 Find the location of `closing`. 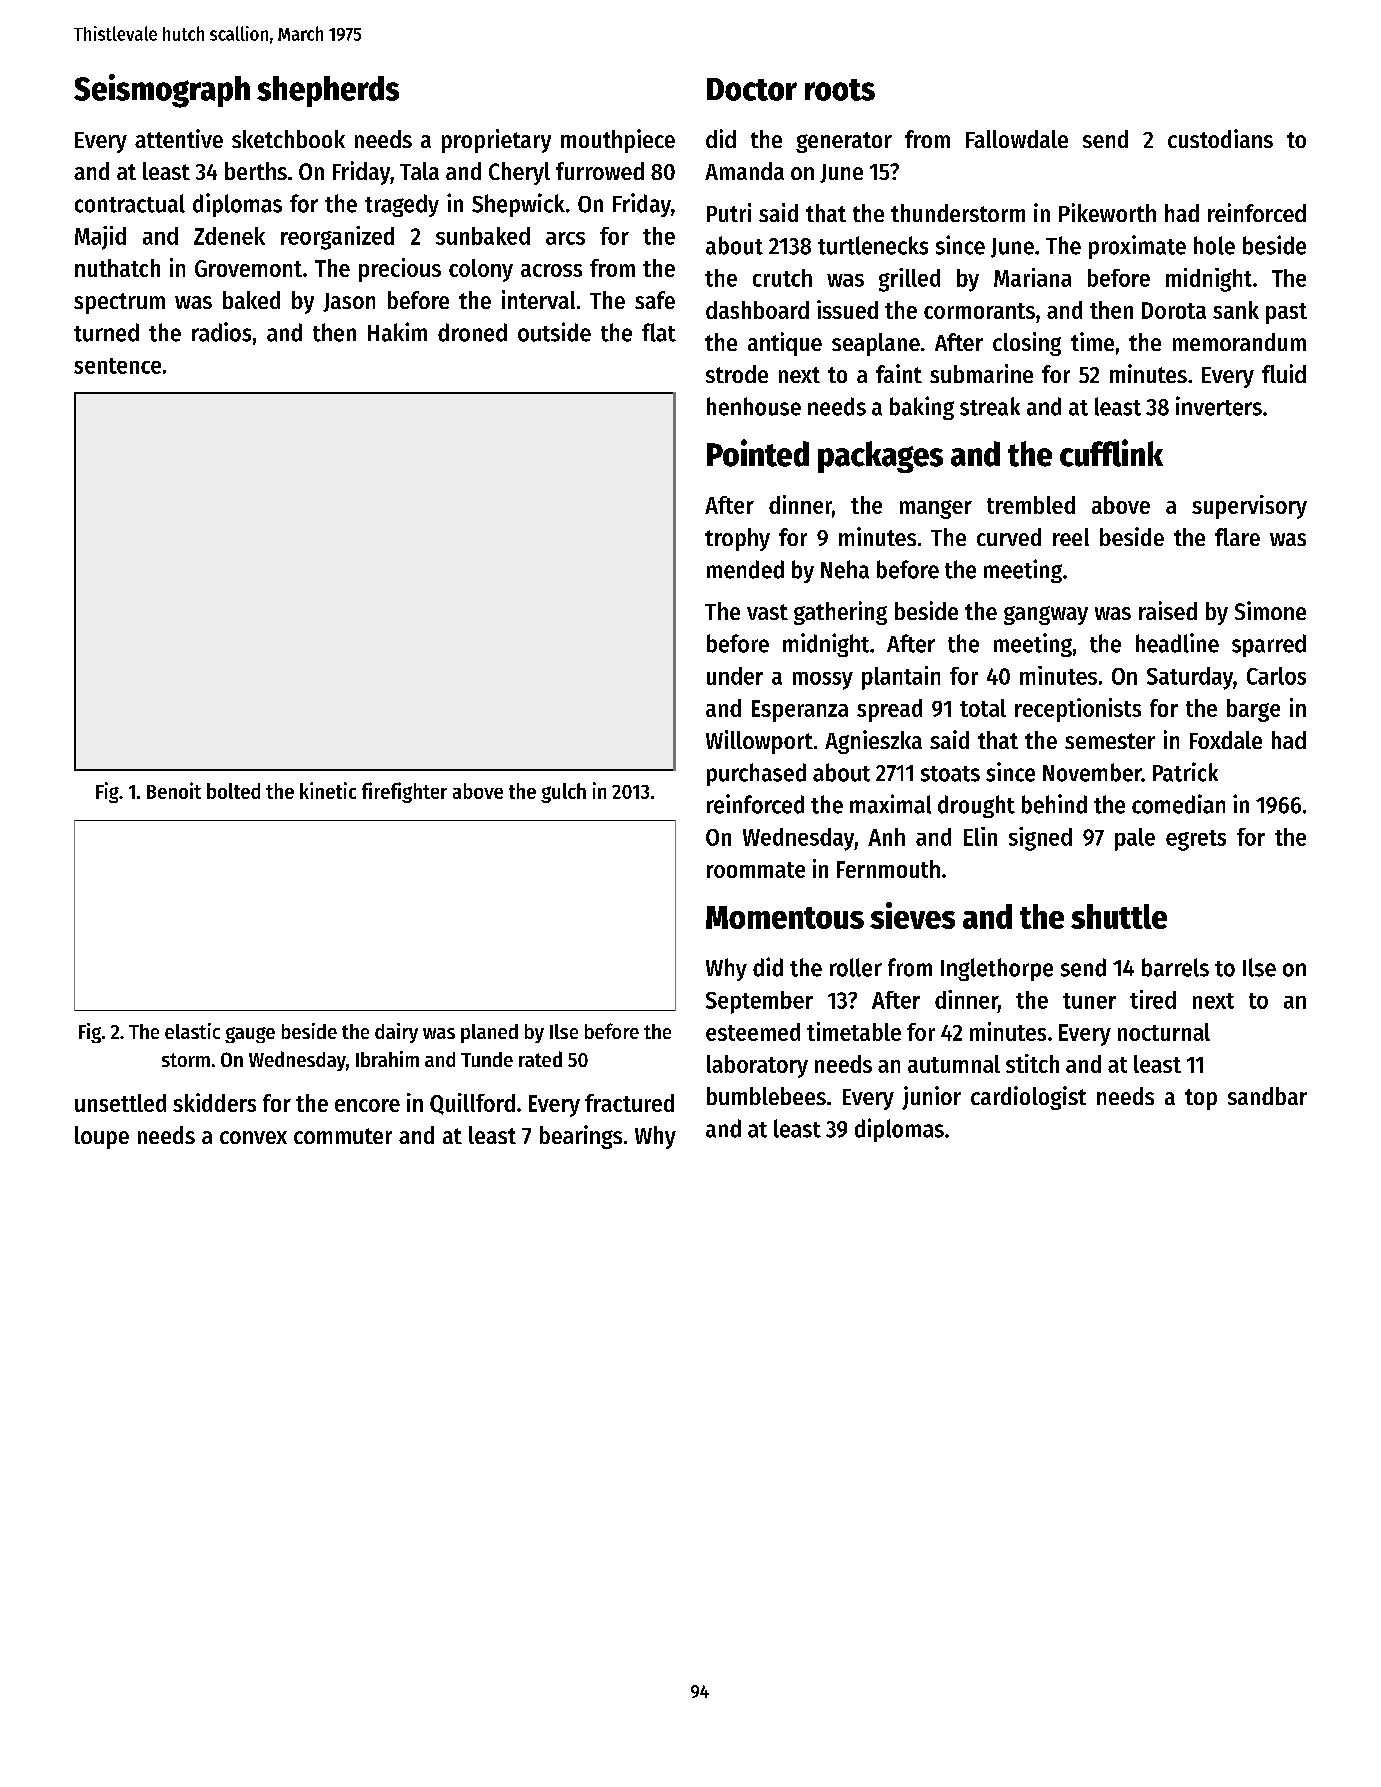

closing is located at coordinates (1027, 344).
